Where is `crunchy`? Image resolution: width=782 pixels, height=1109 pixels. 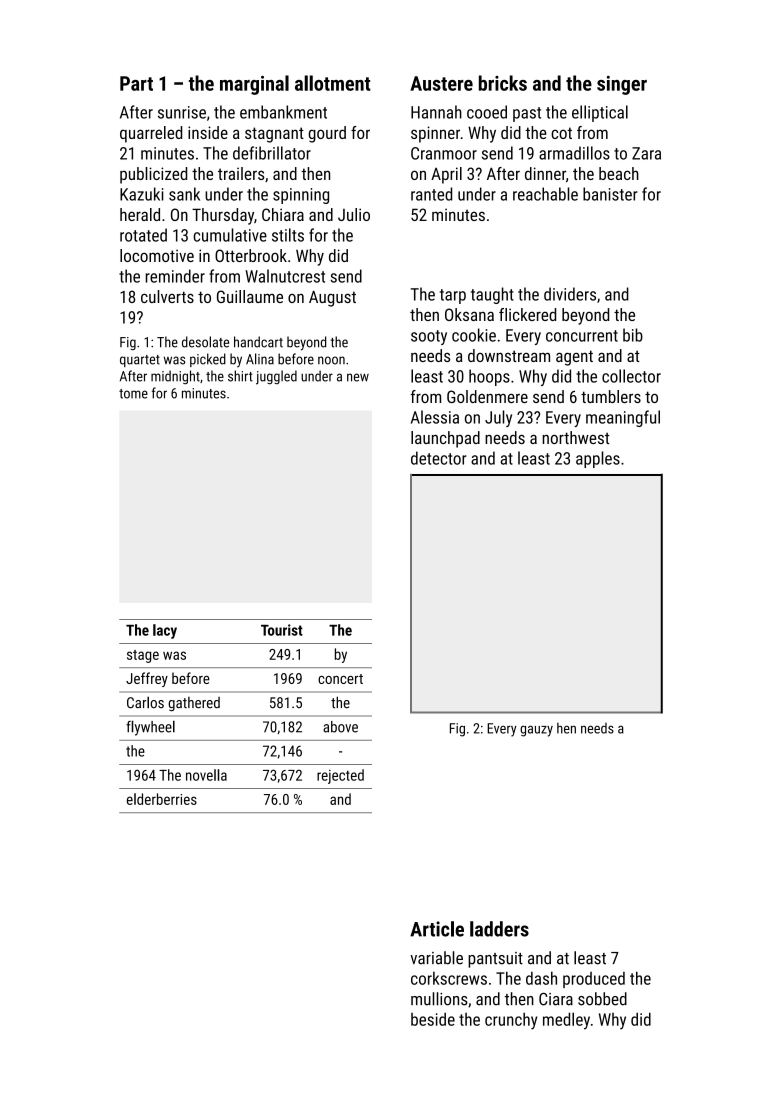 crunchy is located at coordinates (511, 1021).
